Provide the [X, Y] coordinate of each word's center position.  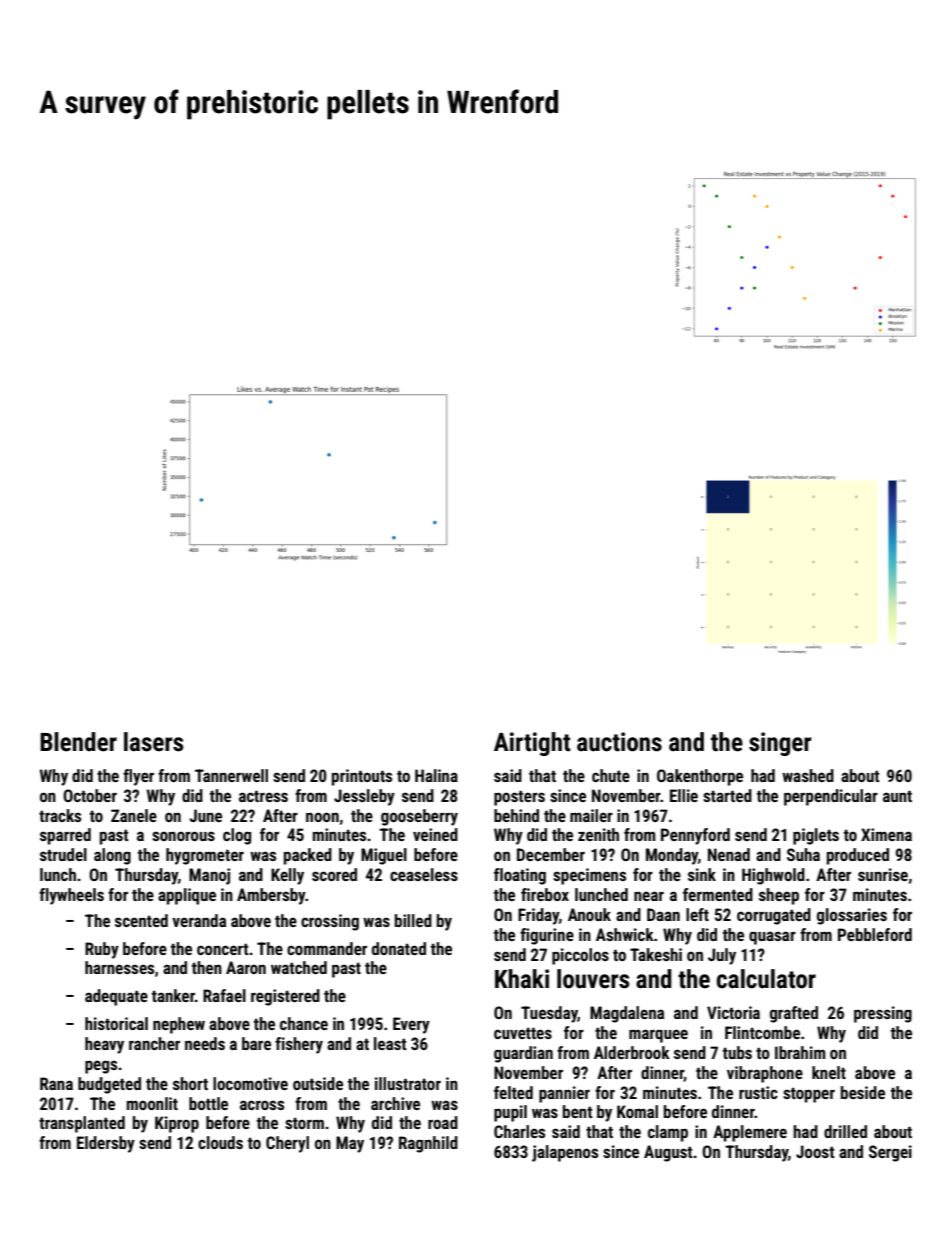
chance [304, 1023]
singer [780, 744]
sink [702, 874]
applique [187, 896]
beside [863, 1092]
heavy [104, 1045]
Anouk [589, 914]
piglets [816, 836]
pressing [883, 1014]
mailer [591, 815]
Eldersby [106, 1144]
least [390, 1043]
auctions [619, 742]
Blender [78, 742]
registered [285, 997]
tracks [60, 815]
